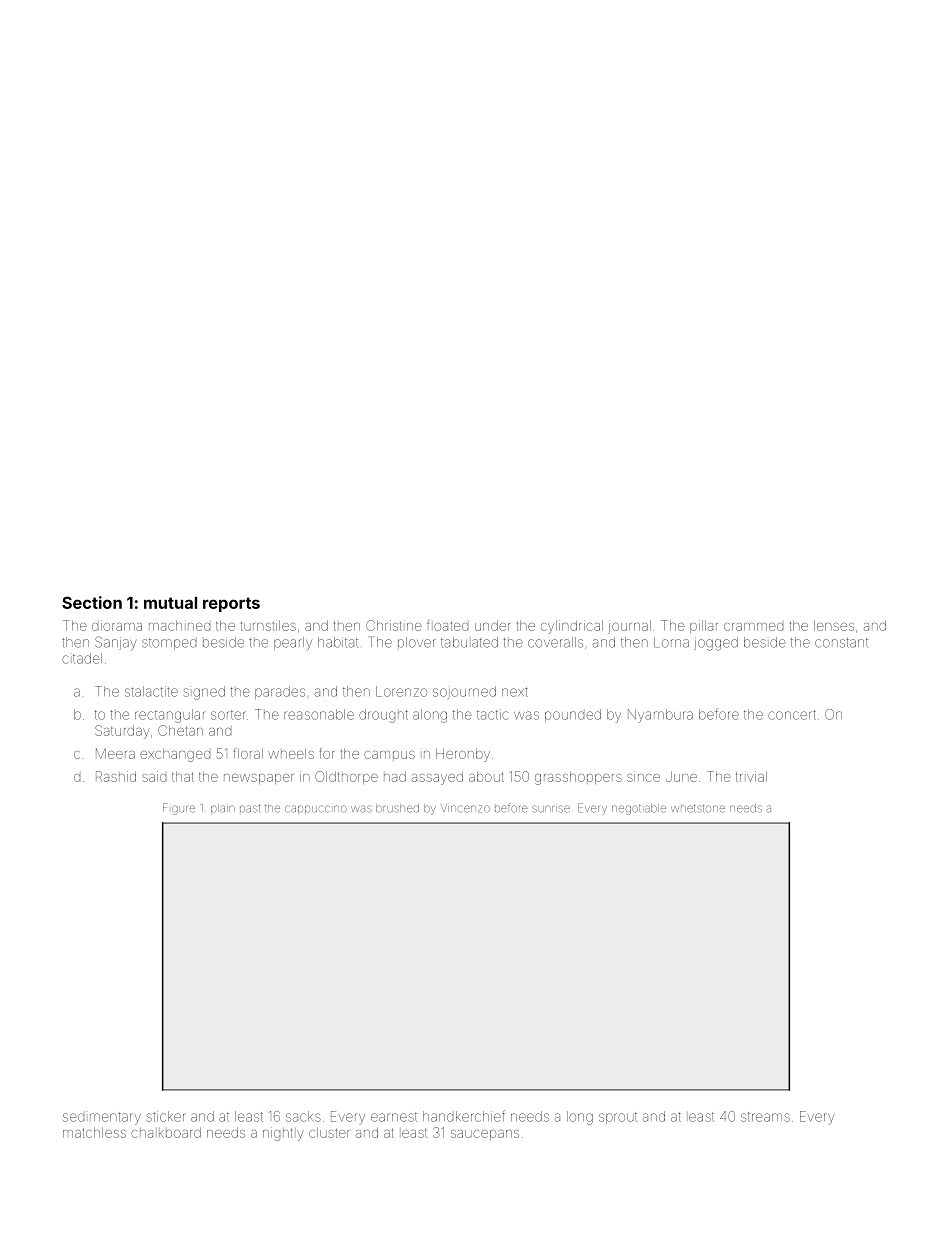 The width and height of the image is (952, 1233). What do you see at coordinates (204, 693) in the image?
I see `signed` at bounding box center [204, 693].
